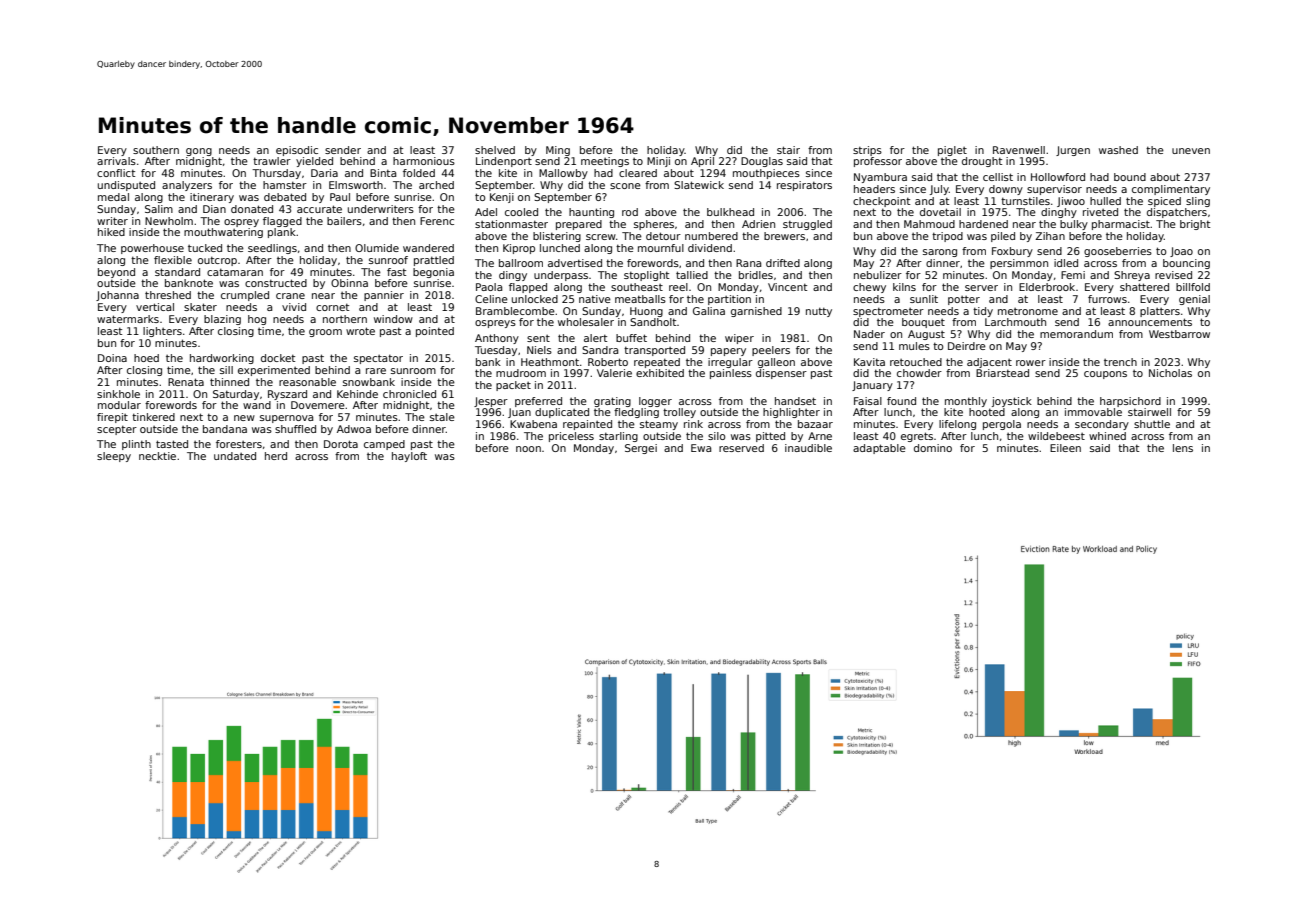 The width and height of the document is (1308, 924). I want to click on tallied, so click(692, 275).
